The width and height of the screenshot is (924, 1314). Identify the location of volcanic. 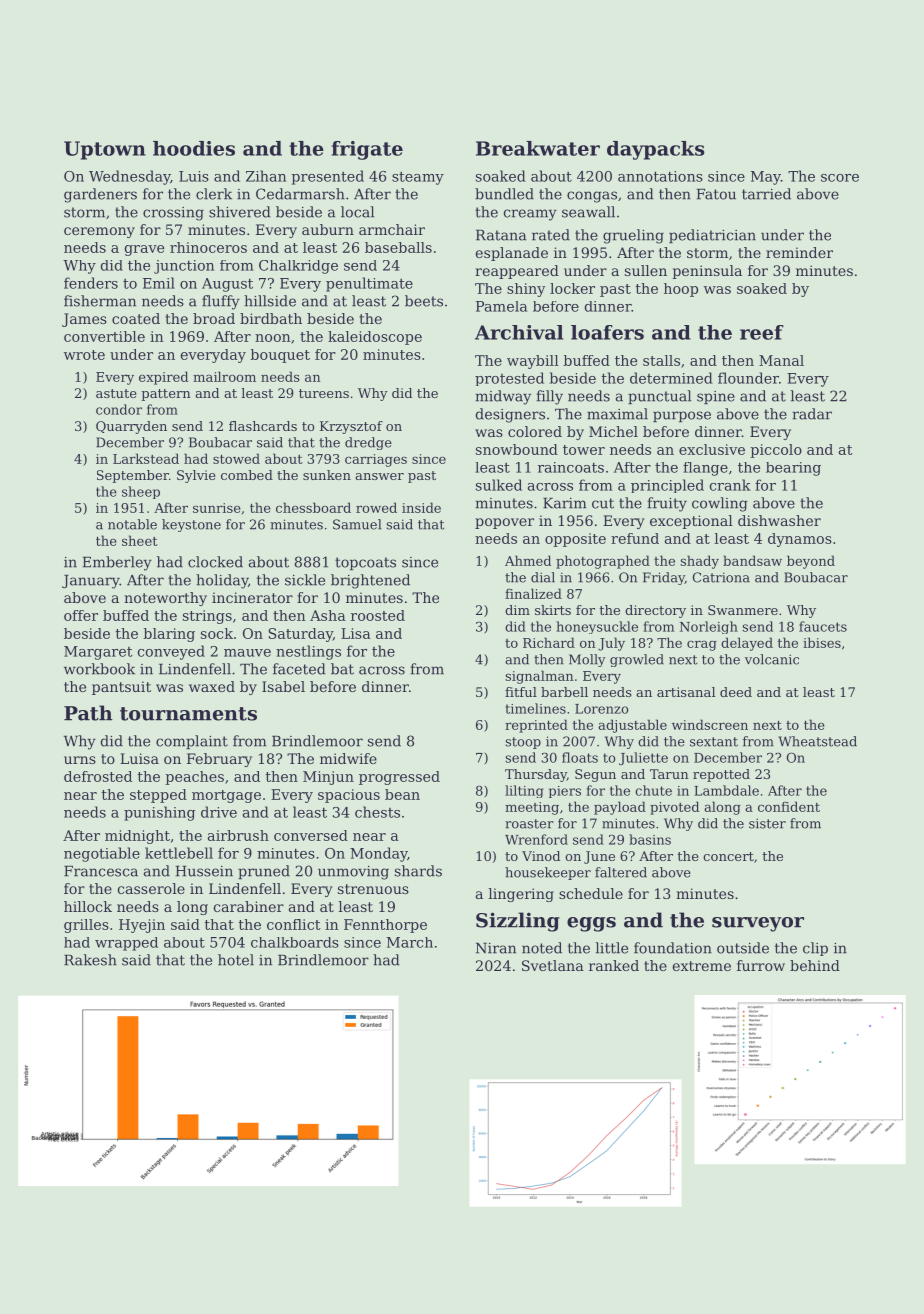
(772, 659).
